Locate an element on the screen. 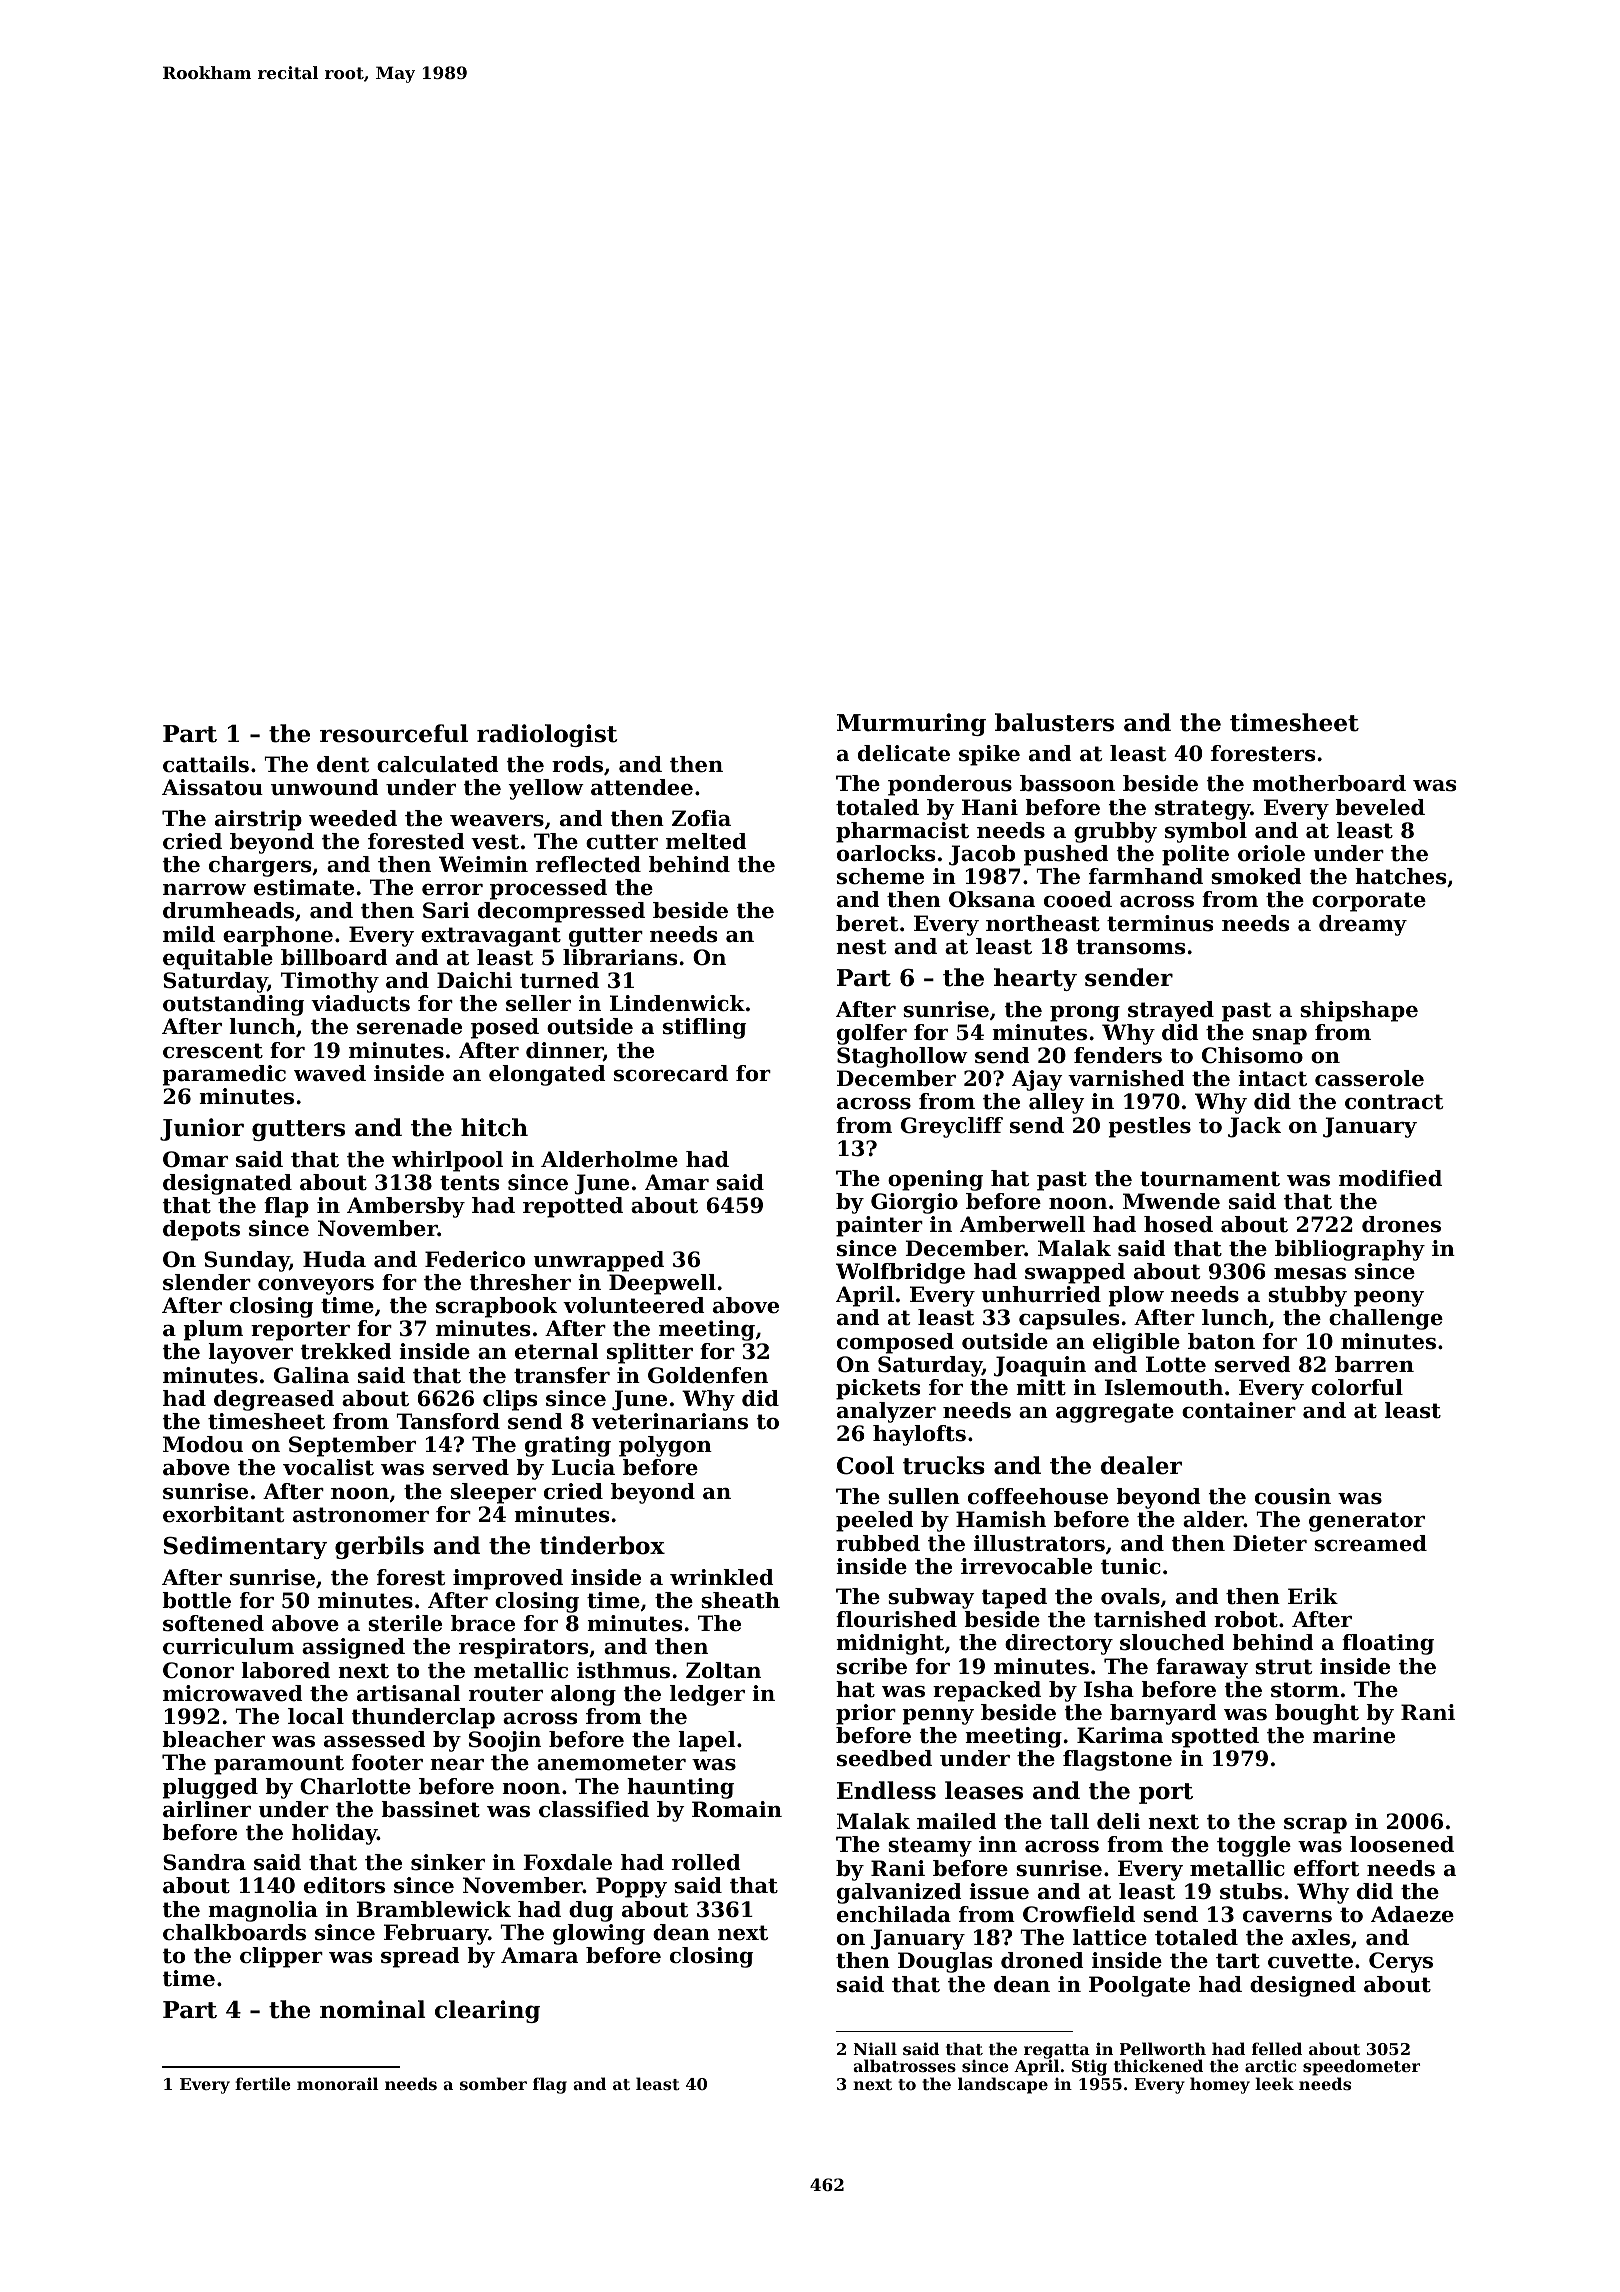 The height and width of the screenshot is (2292, 1620). colorful is located at coordinates (1357, 1387).
